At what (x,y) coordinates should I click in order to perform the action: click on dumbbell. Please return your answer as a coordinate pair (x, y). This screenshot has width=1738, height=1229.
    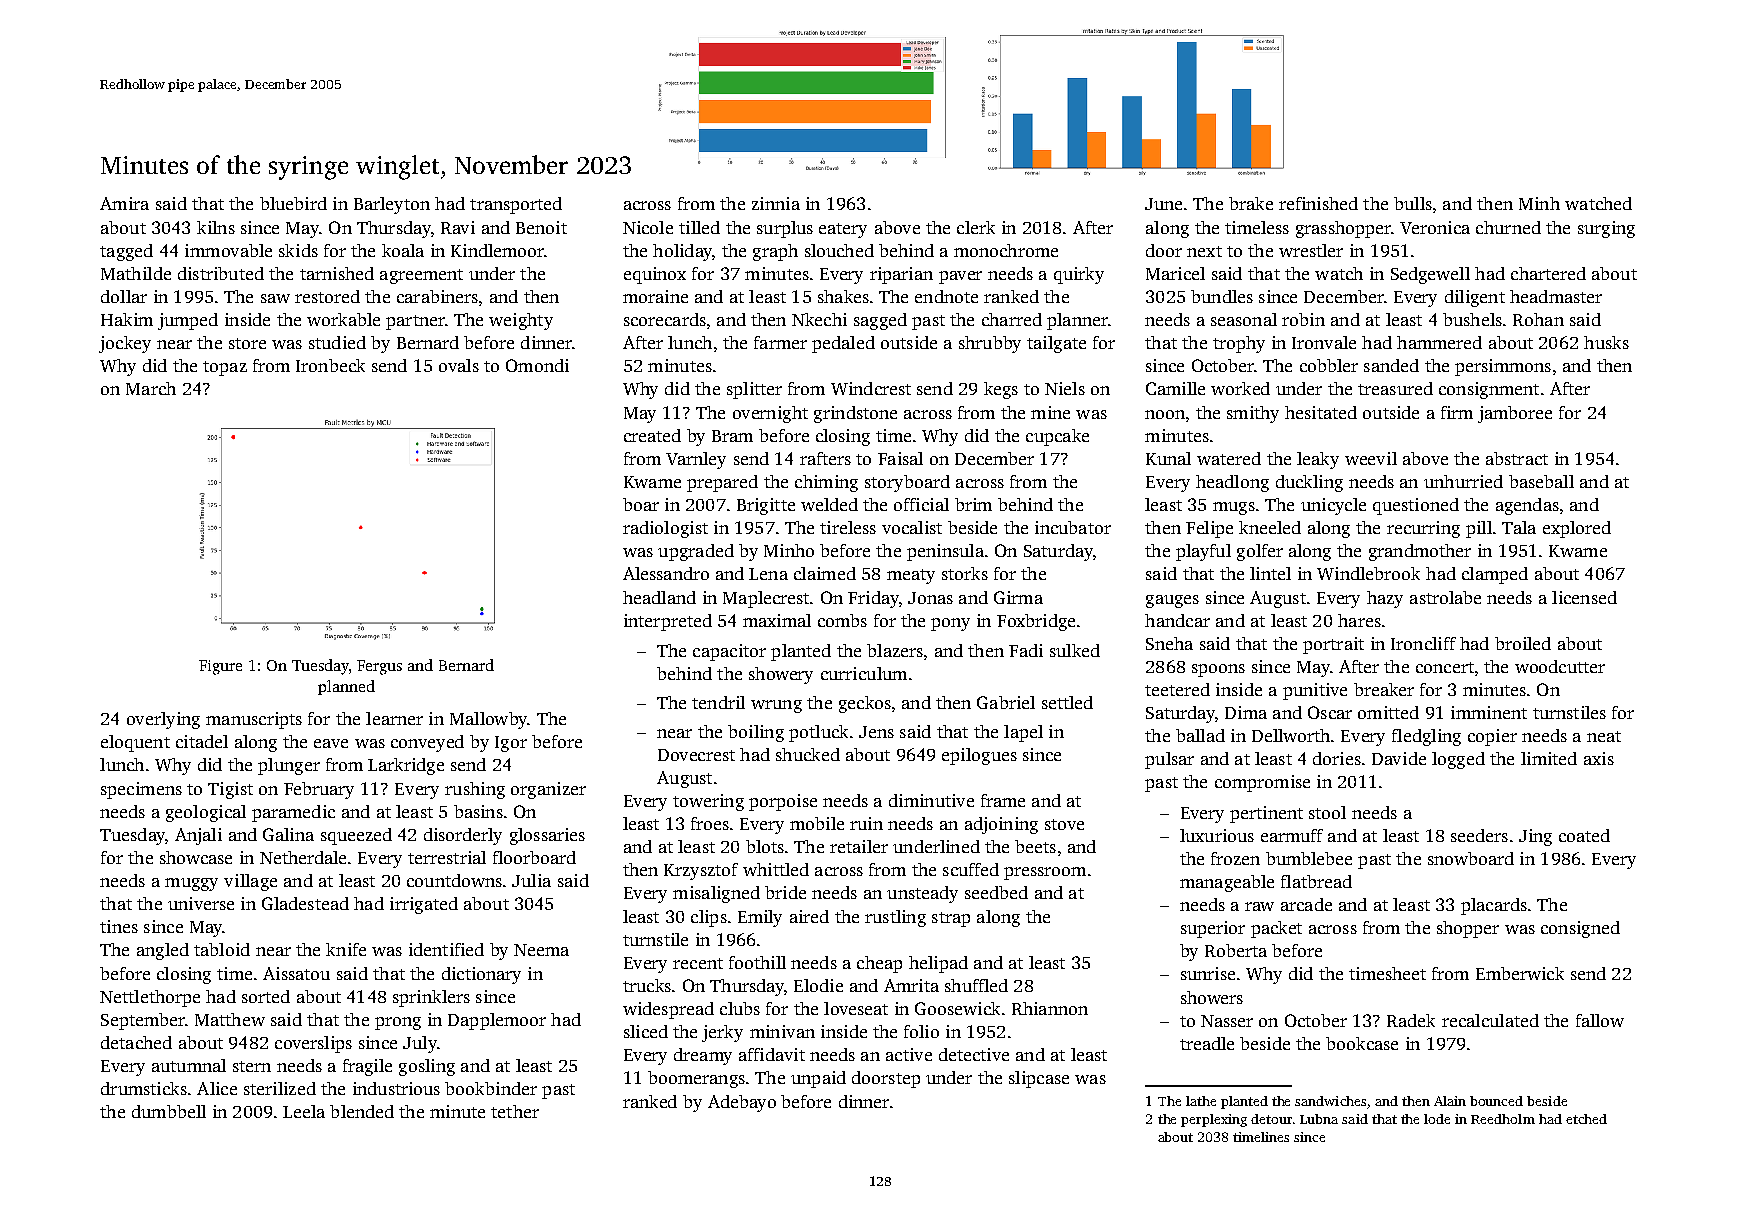
    Looking at the image, I should click on (169, 1111).
